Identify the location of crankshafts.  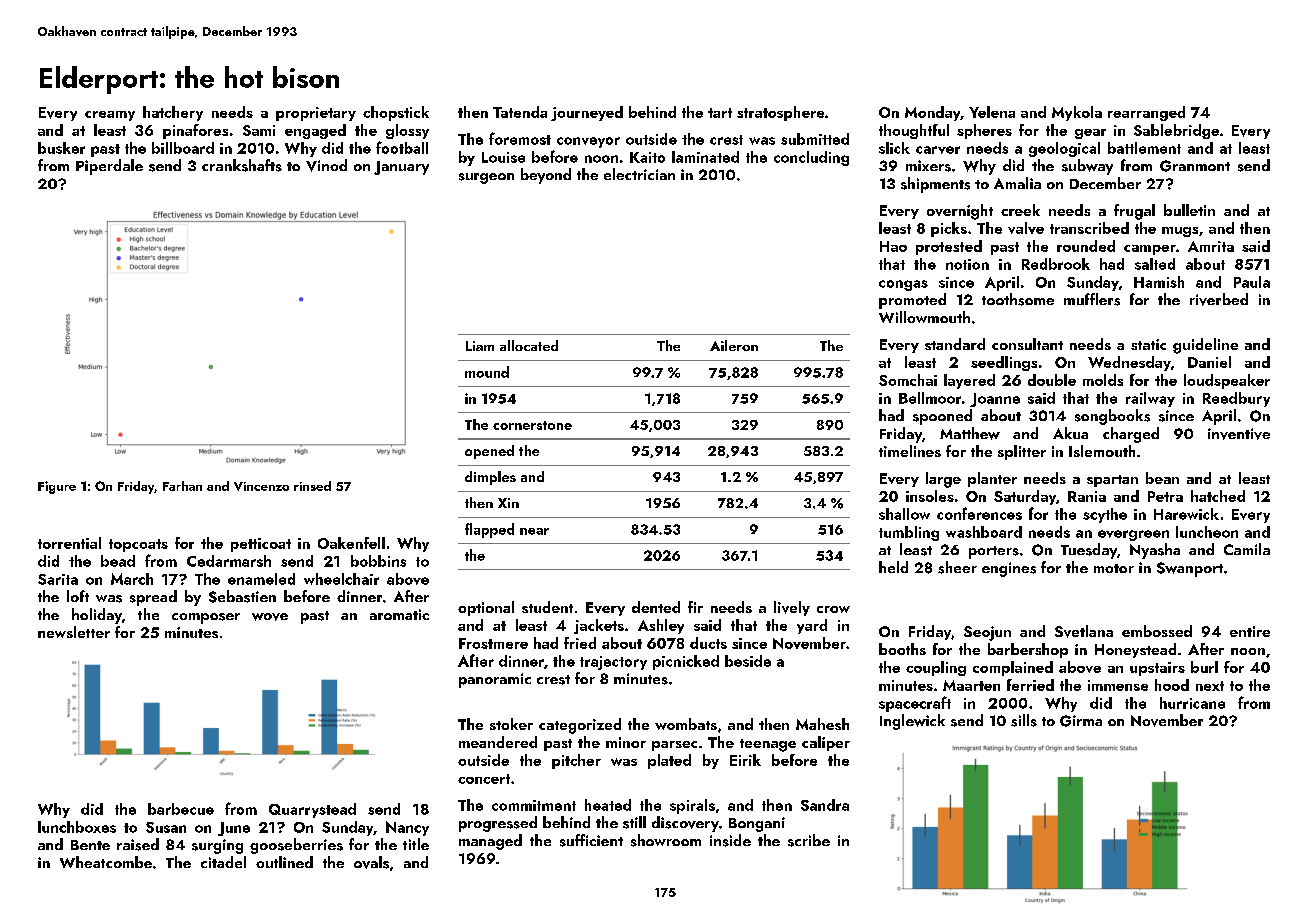
(242, 165).
